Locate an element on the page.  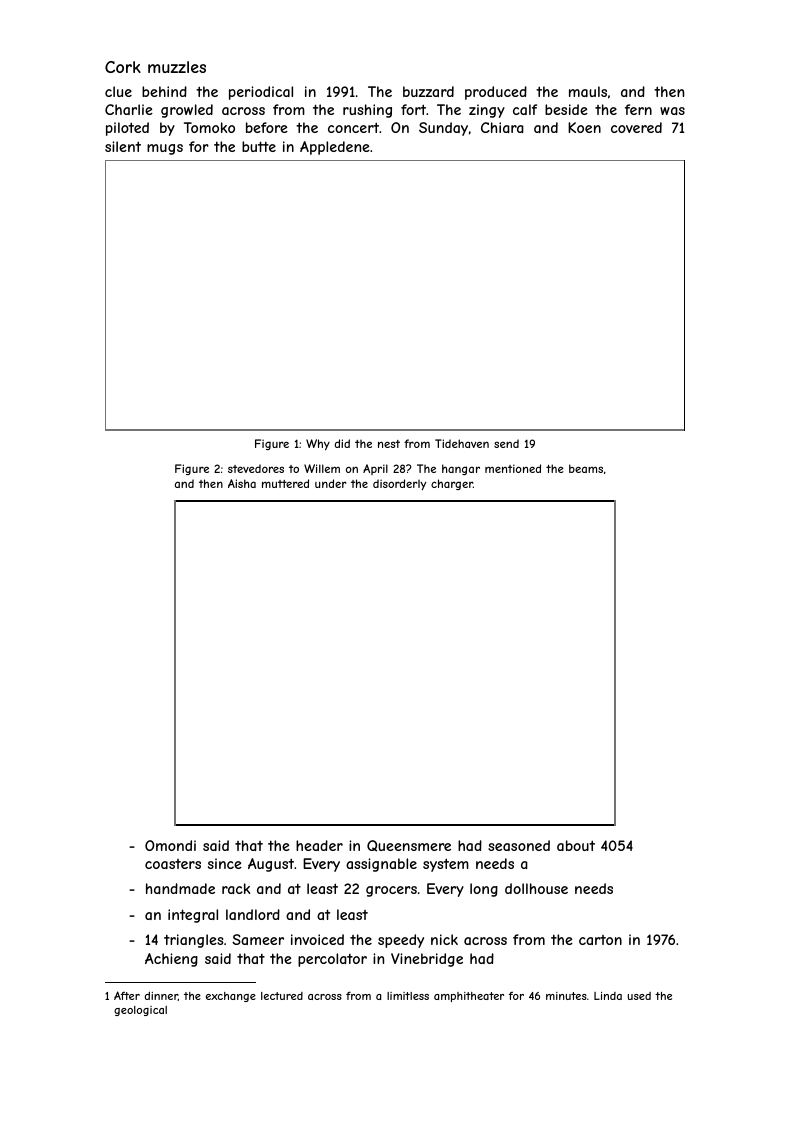
amphitheater is located at coordinates (469, 997).
